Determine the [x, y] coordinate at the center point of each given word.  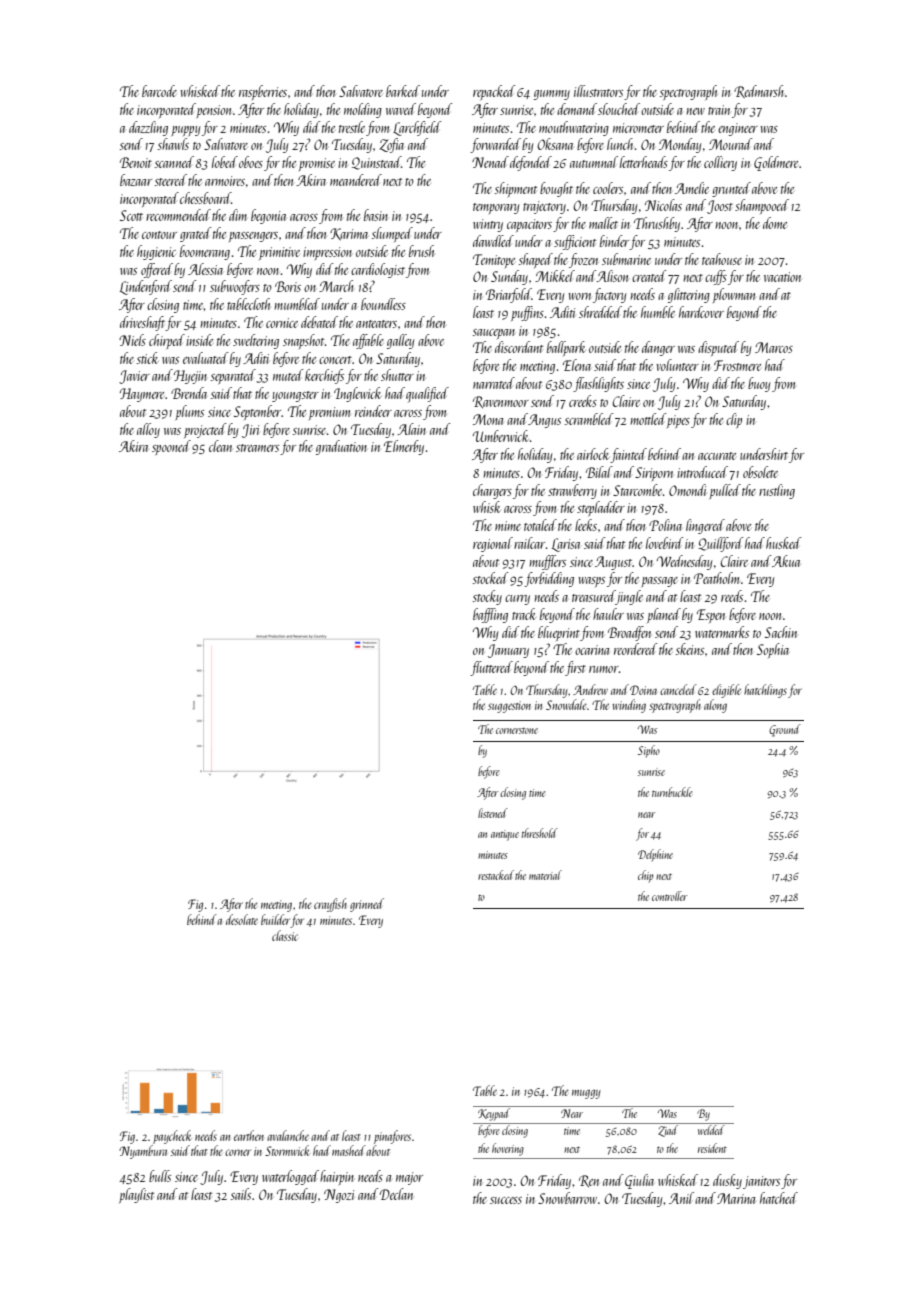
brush [421, 251]
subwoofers [235, 287]
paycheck [172, 1137]
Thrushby [657, 224]
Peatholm [716, 578]
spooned [171, 447]
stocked [490, 578]
